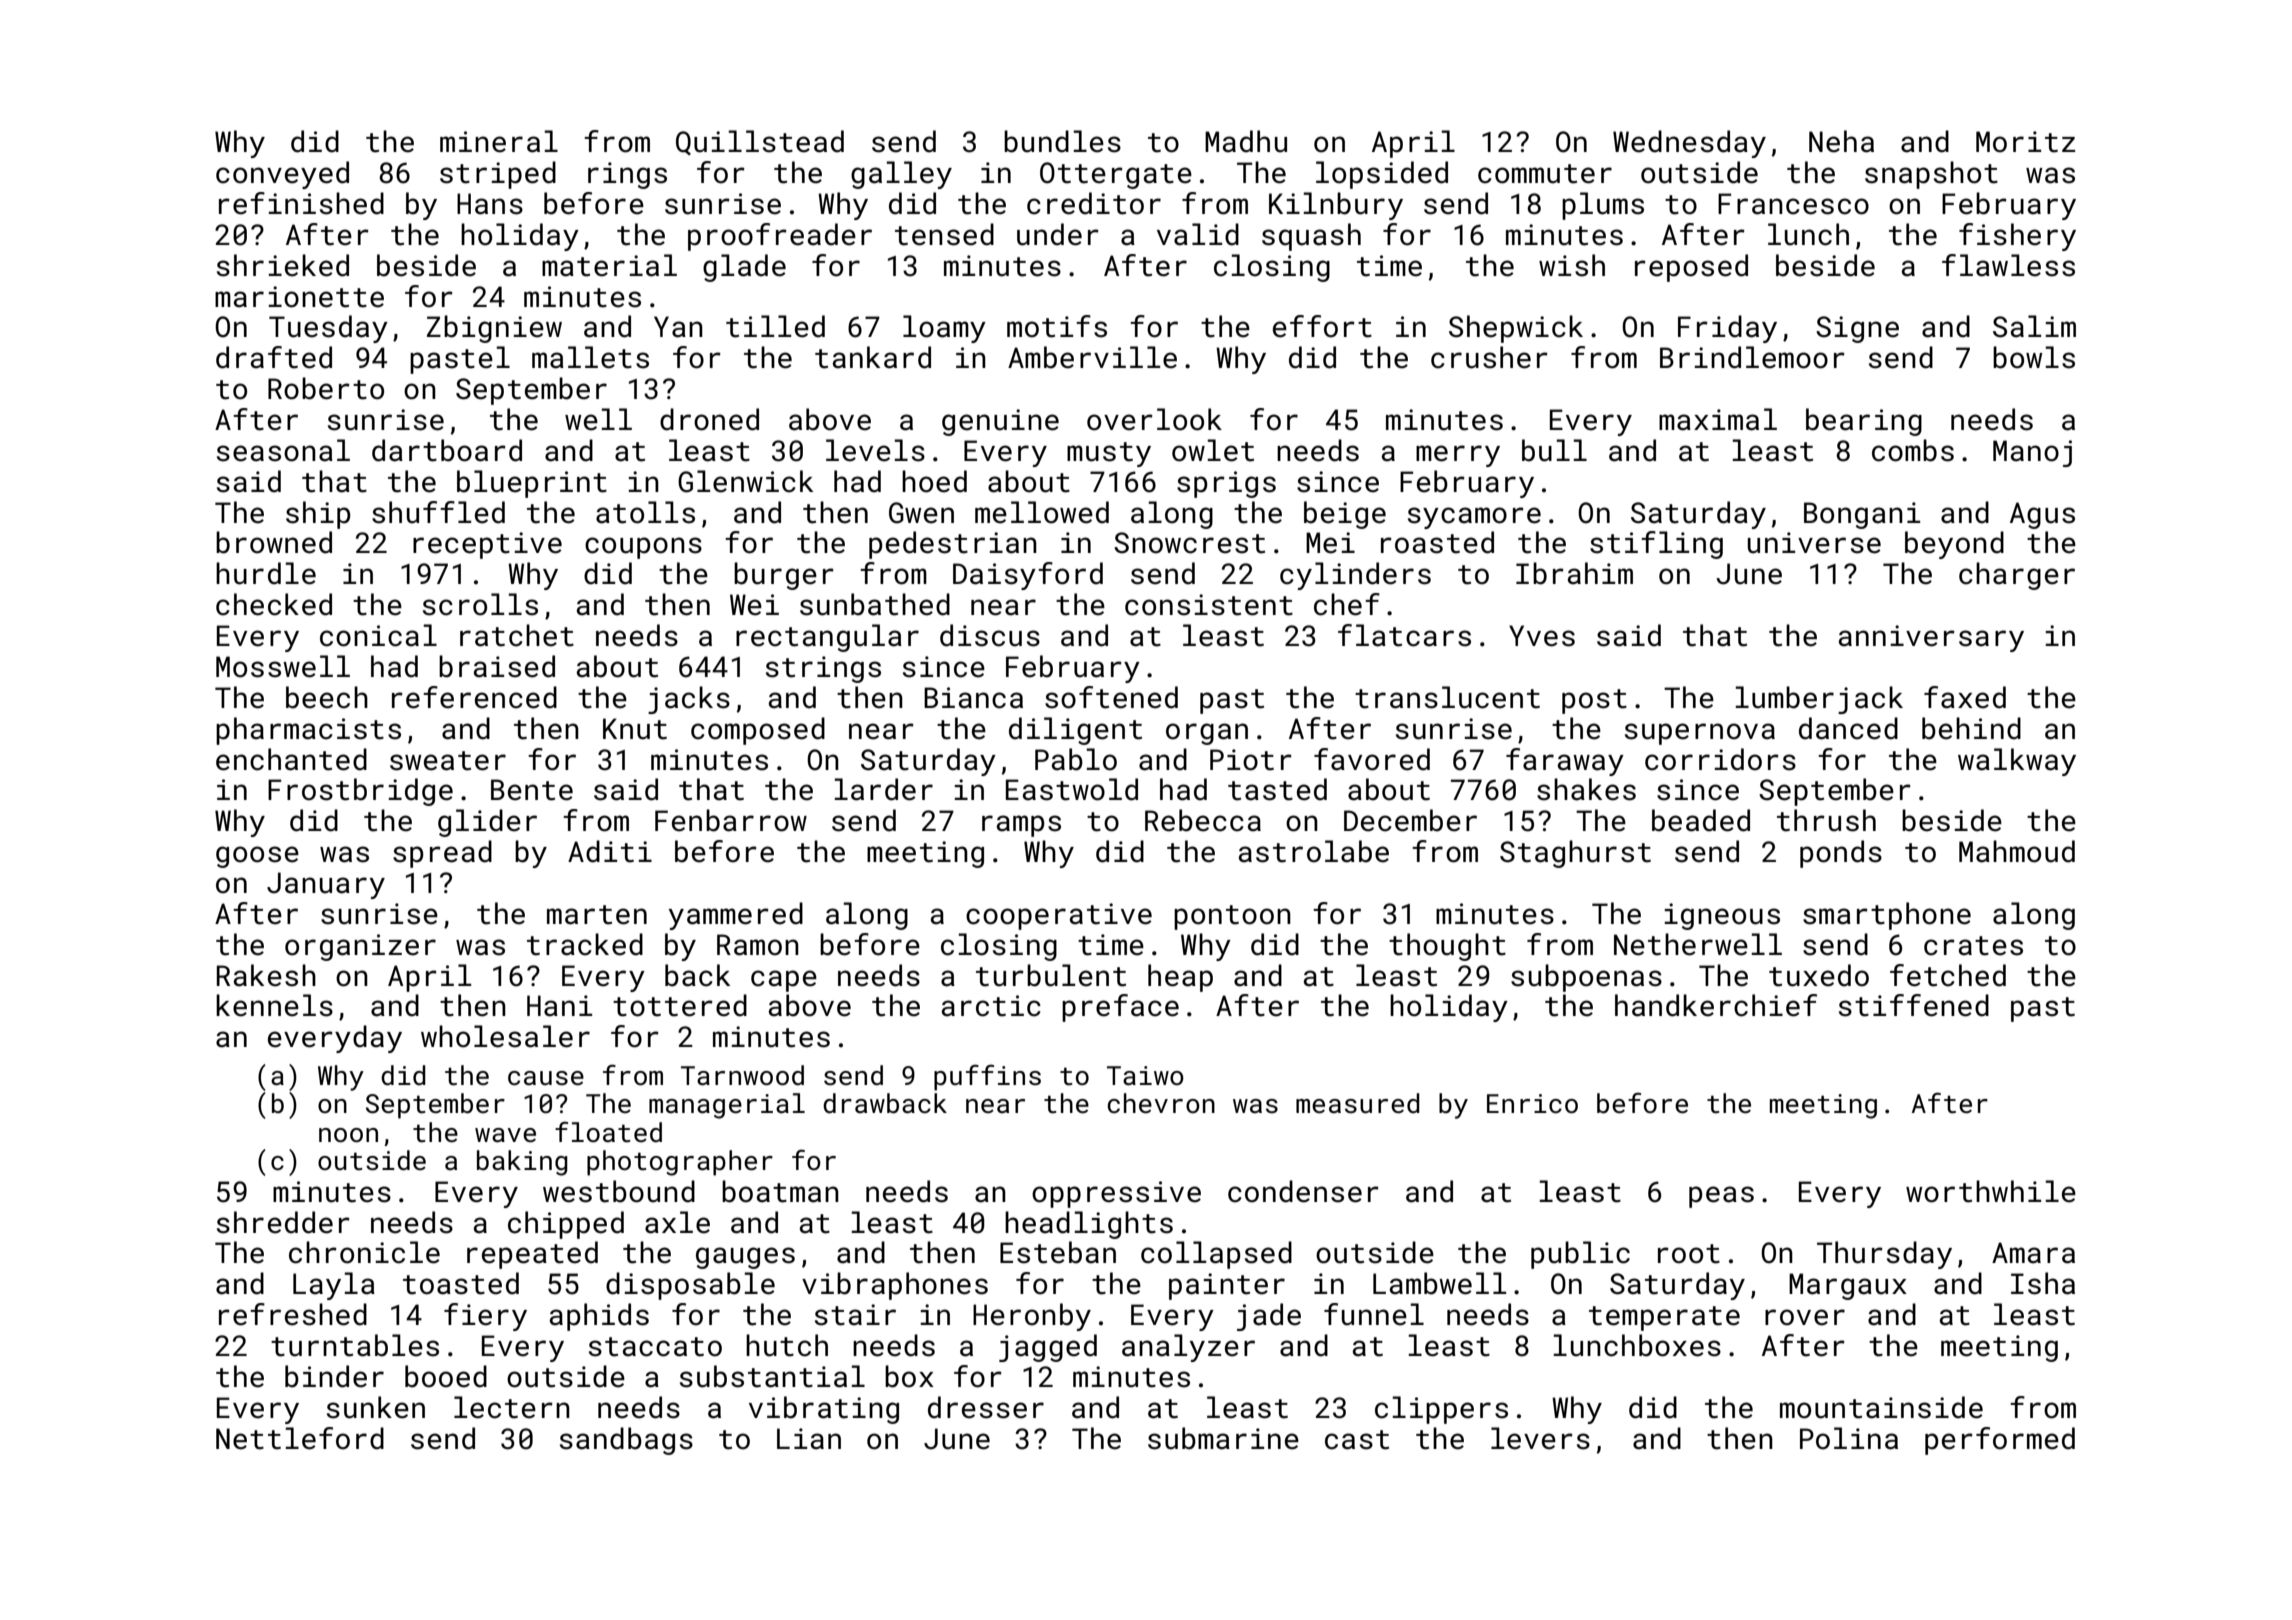  What do you see at coordinates (299, 297) in the page?
I see `marionette` at bounding box center [299, 297].
